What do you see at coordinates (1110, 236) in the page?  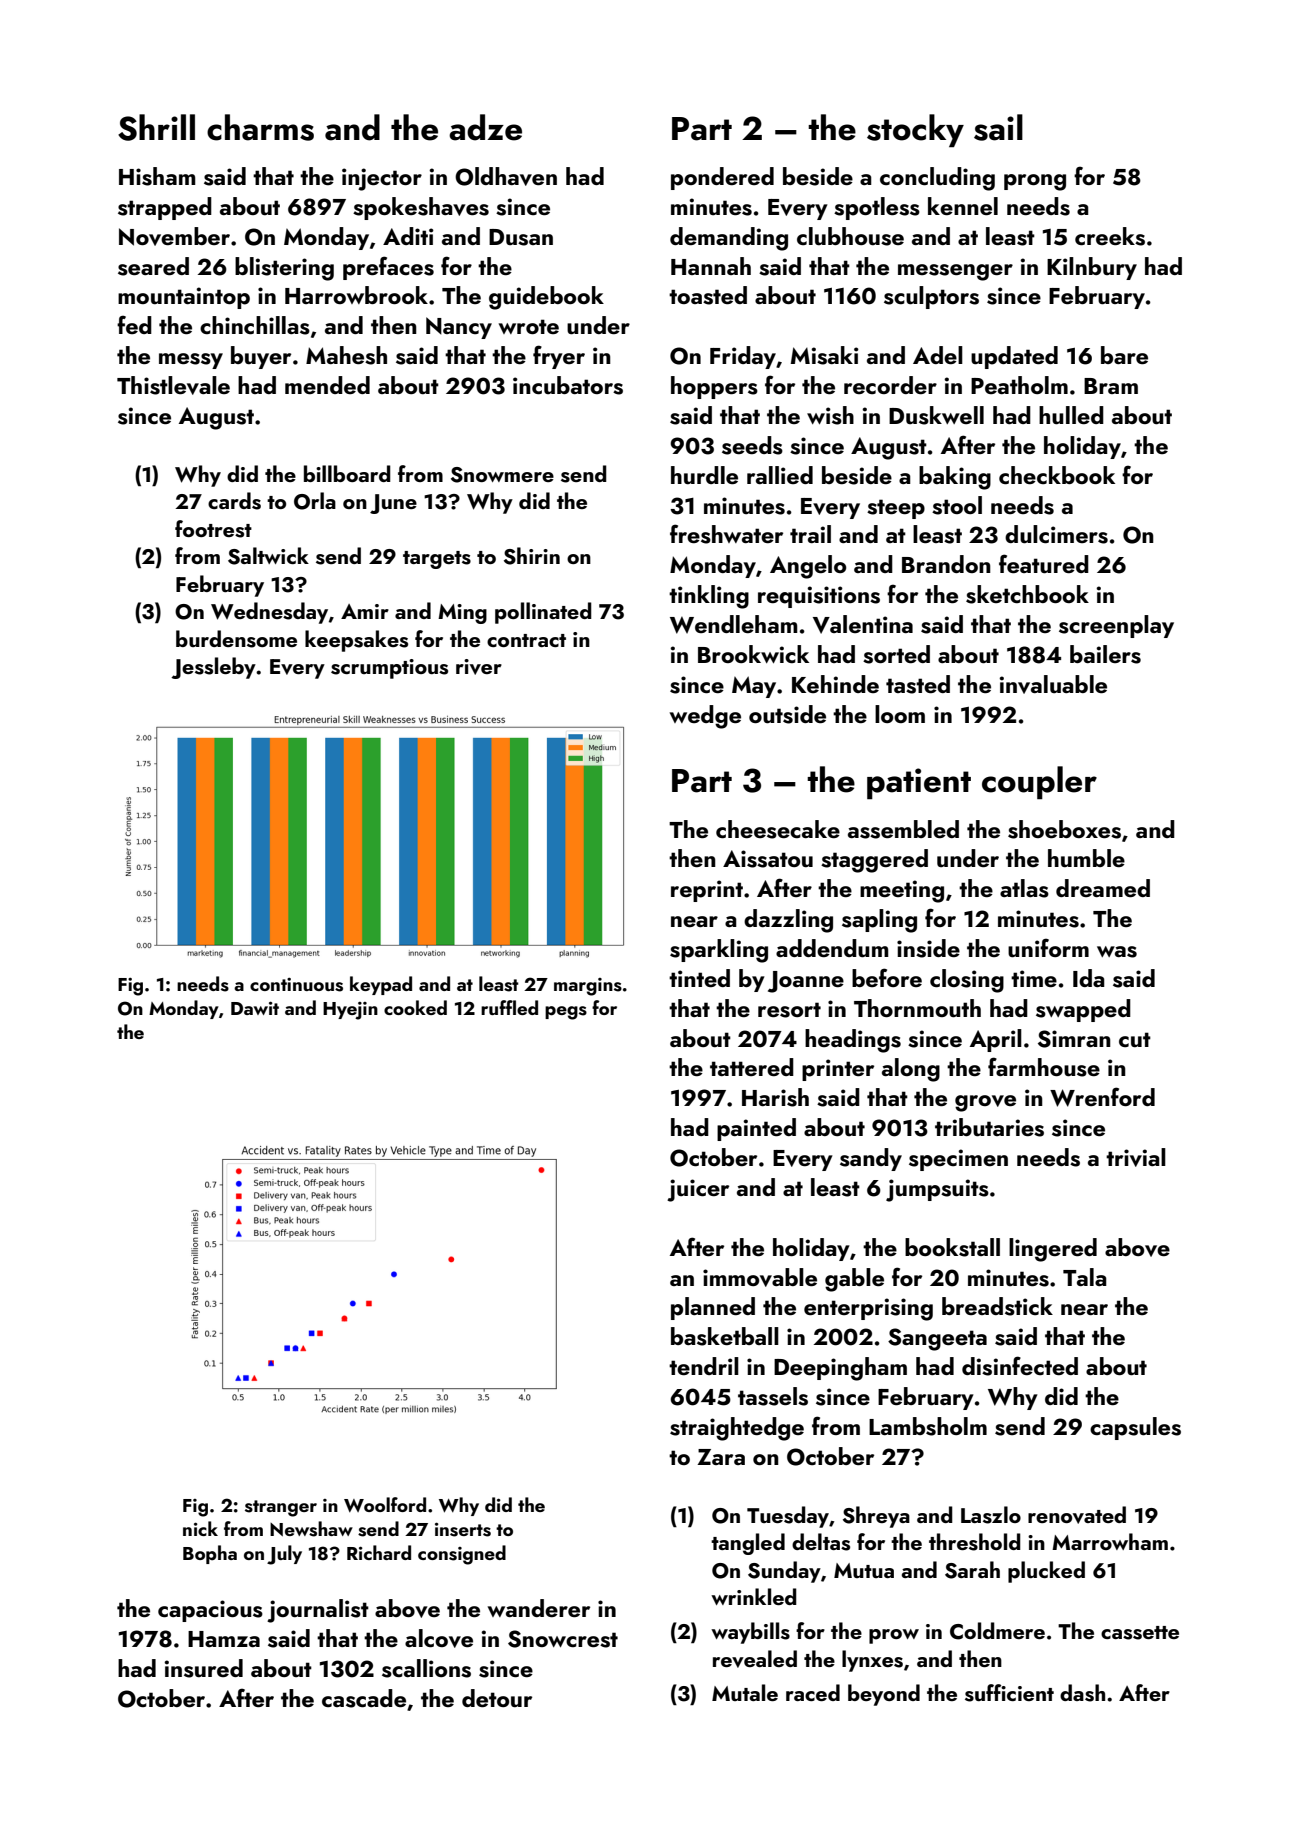 I see `creeks` at bounding box center [1110, 236].
